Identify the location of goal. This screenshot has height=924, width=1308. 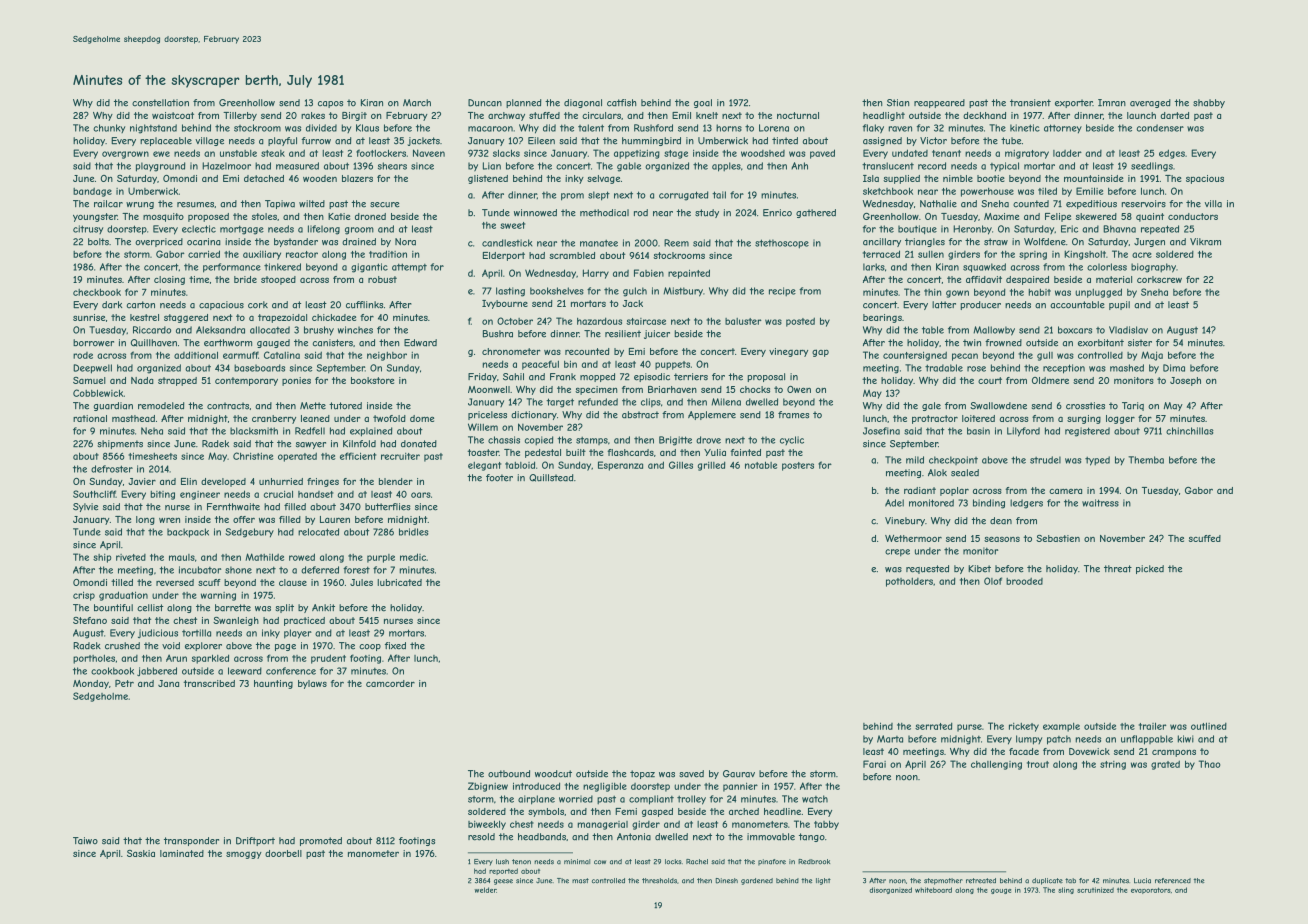
(703, 103).
